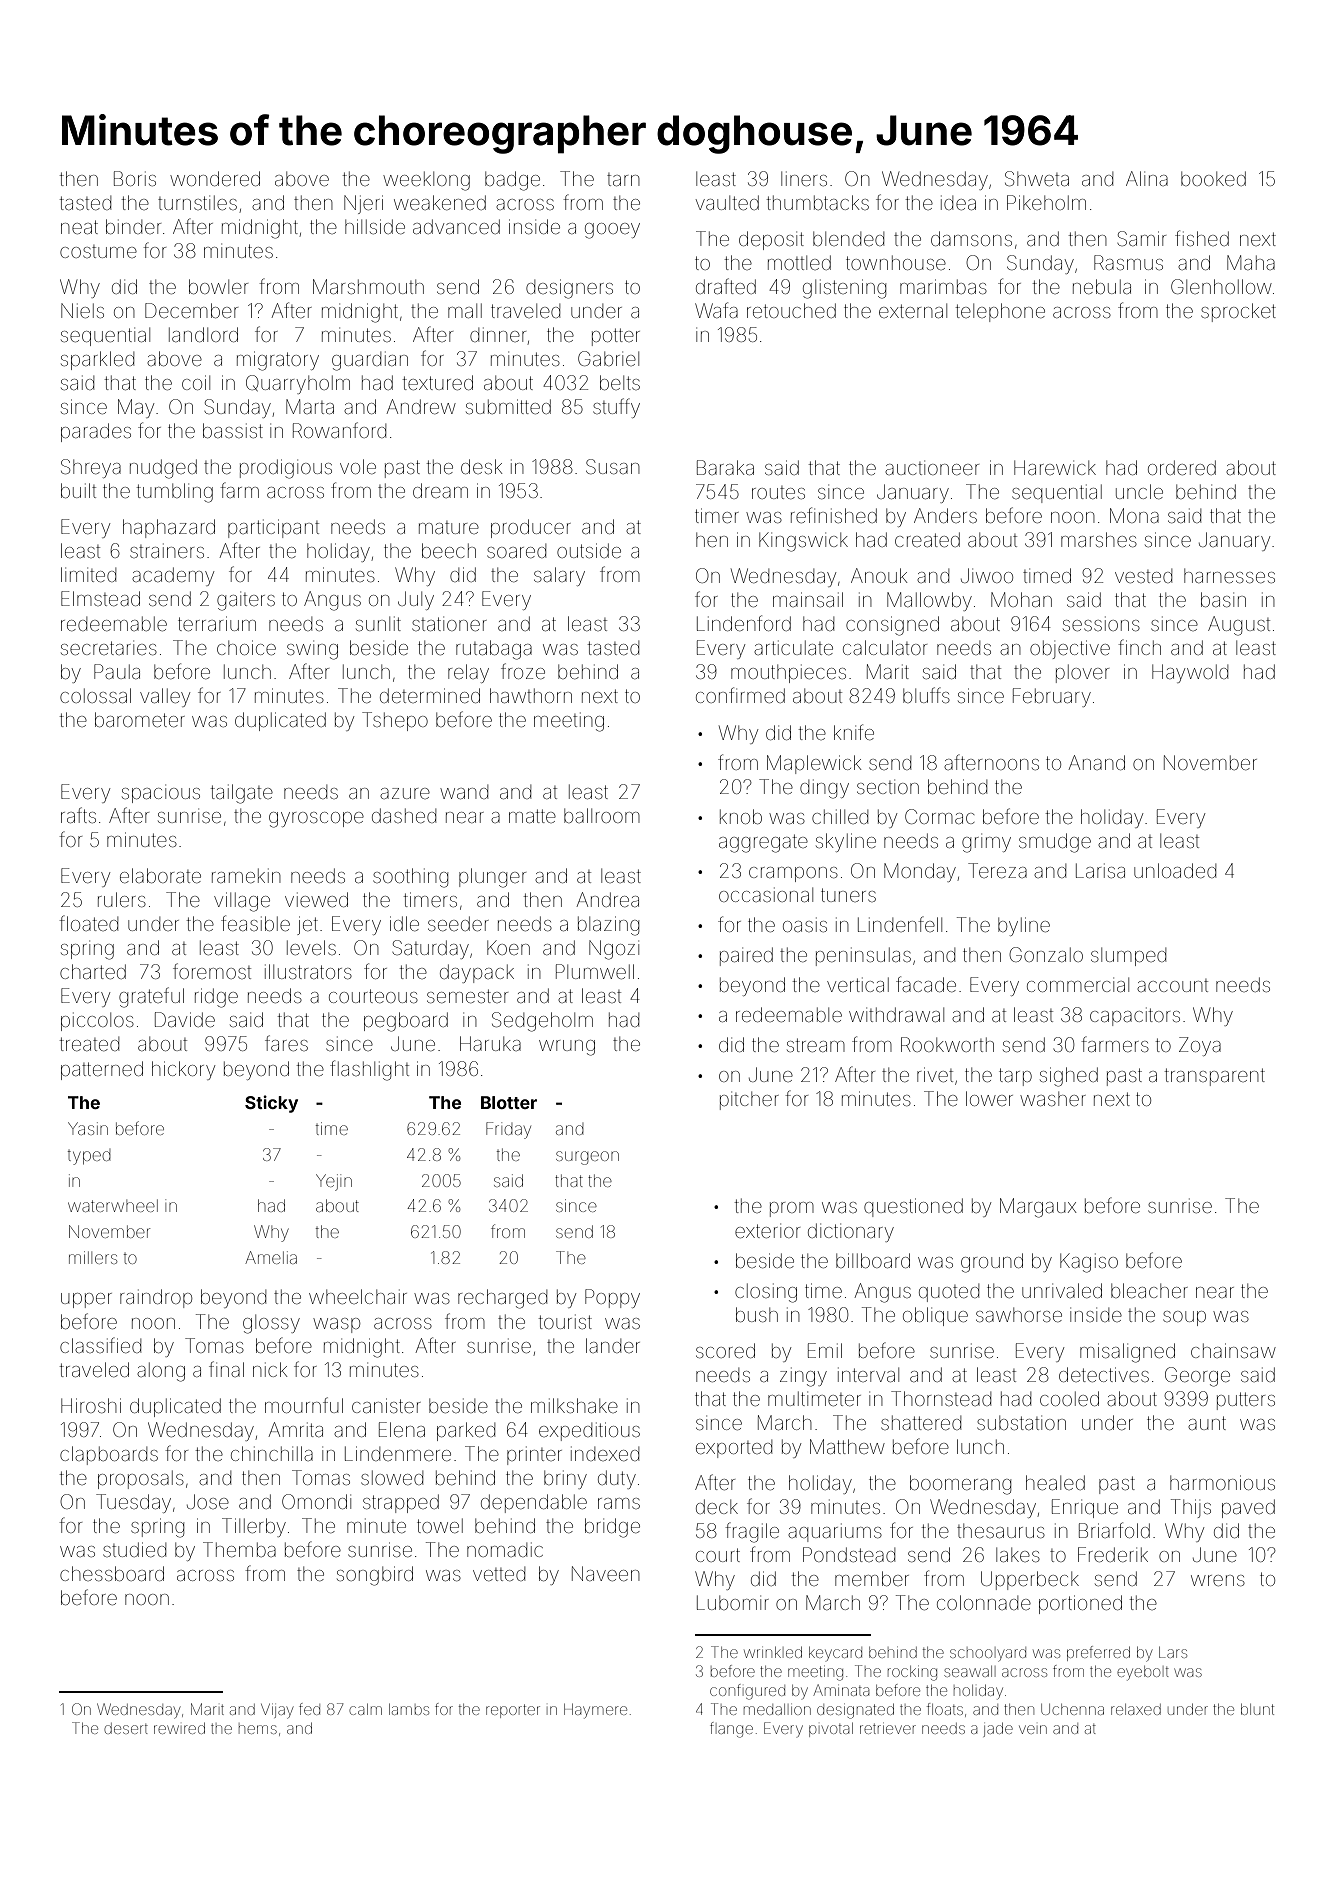 Image resolution: width=1336 pixels, height=1890 pixels. What do you see at coordinates (215, 178) in the page?
I see `wondered` at bounding box center [215, 178].
